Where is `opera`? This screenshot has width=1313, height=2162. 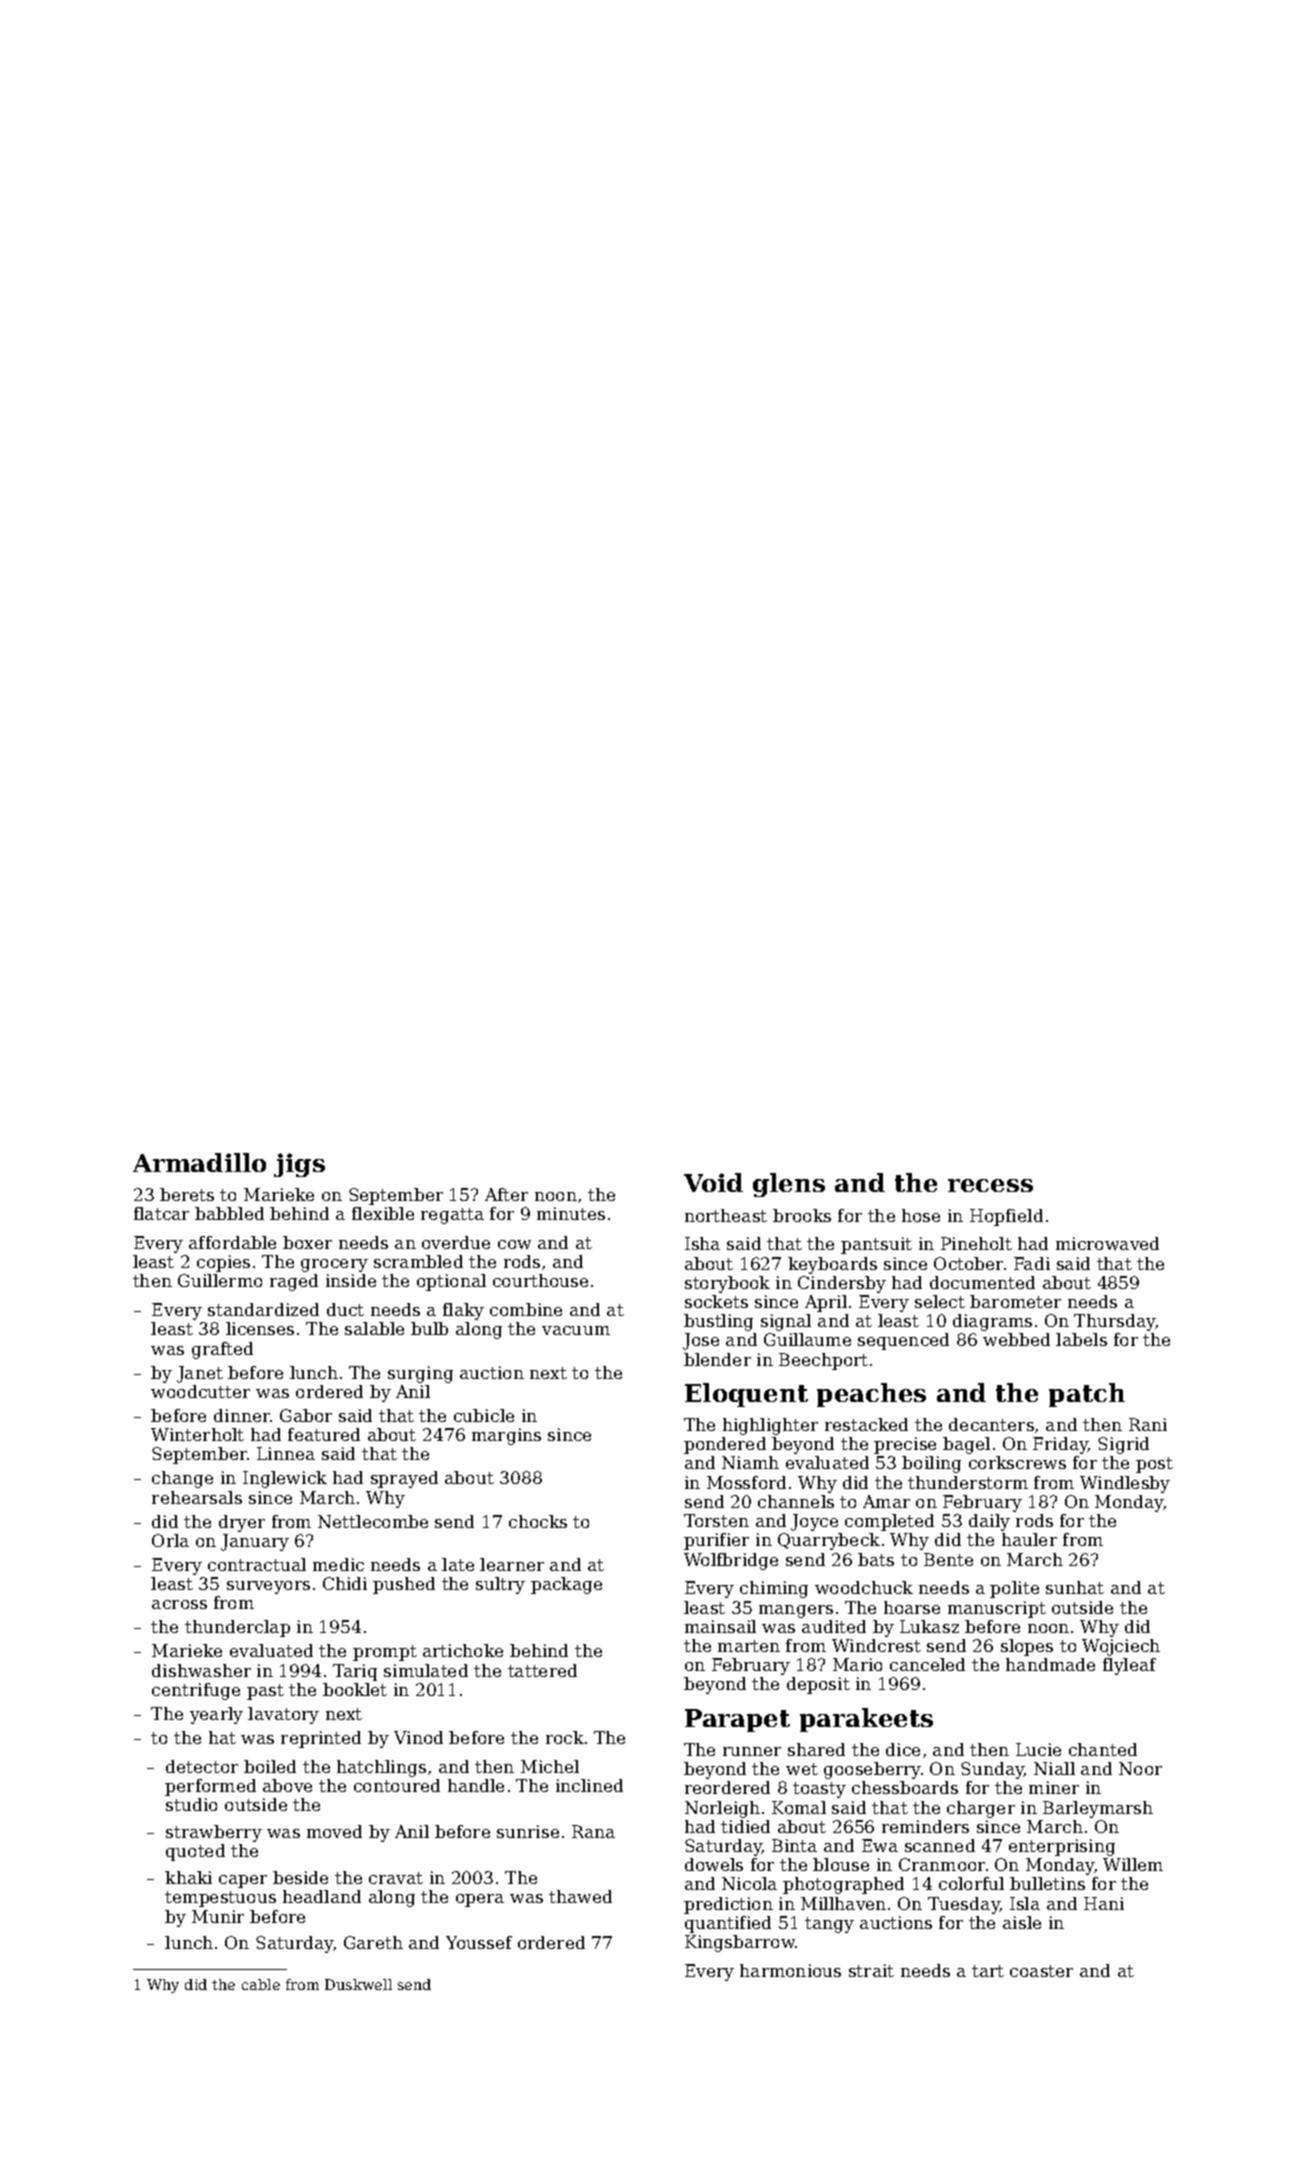 opera is located at coordinates (480, 1900).
